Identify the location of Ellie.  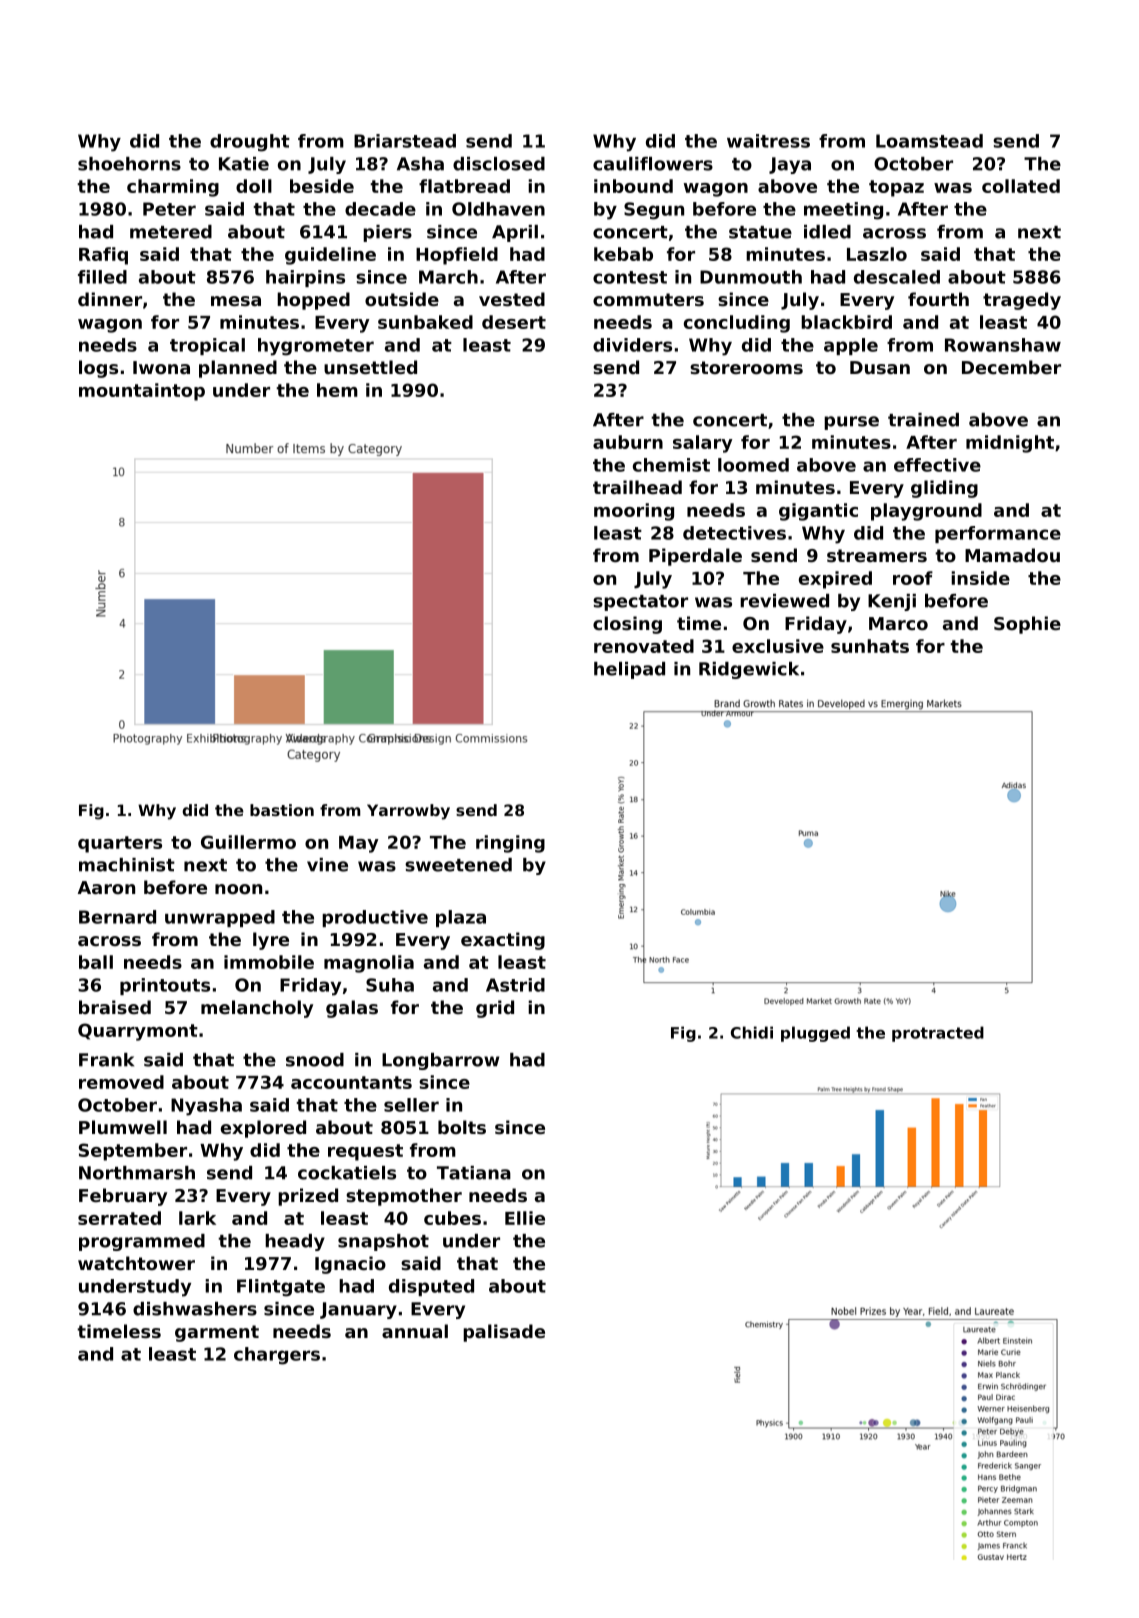
(525, 1218).
